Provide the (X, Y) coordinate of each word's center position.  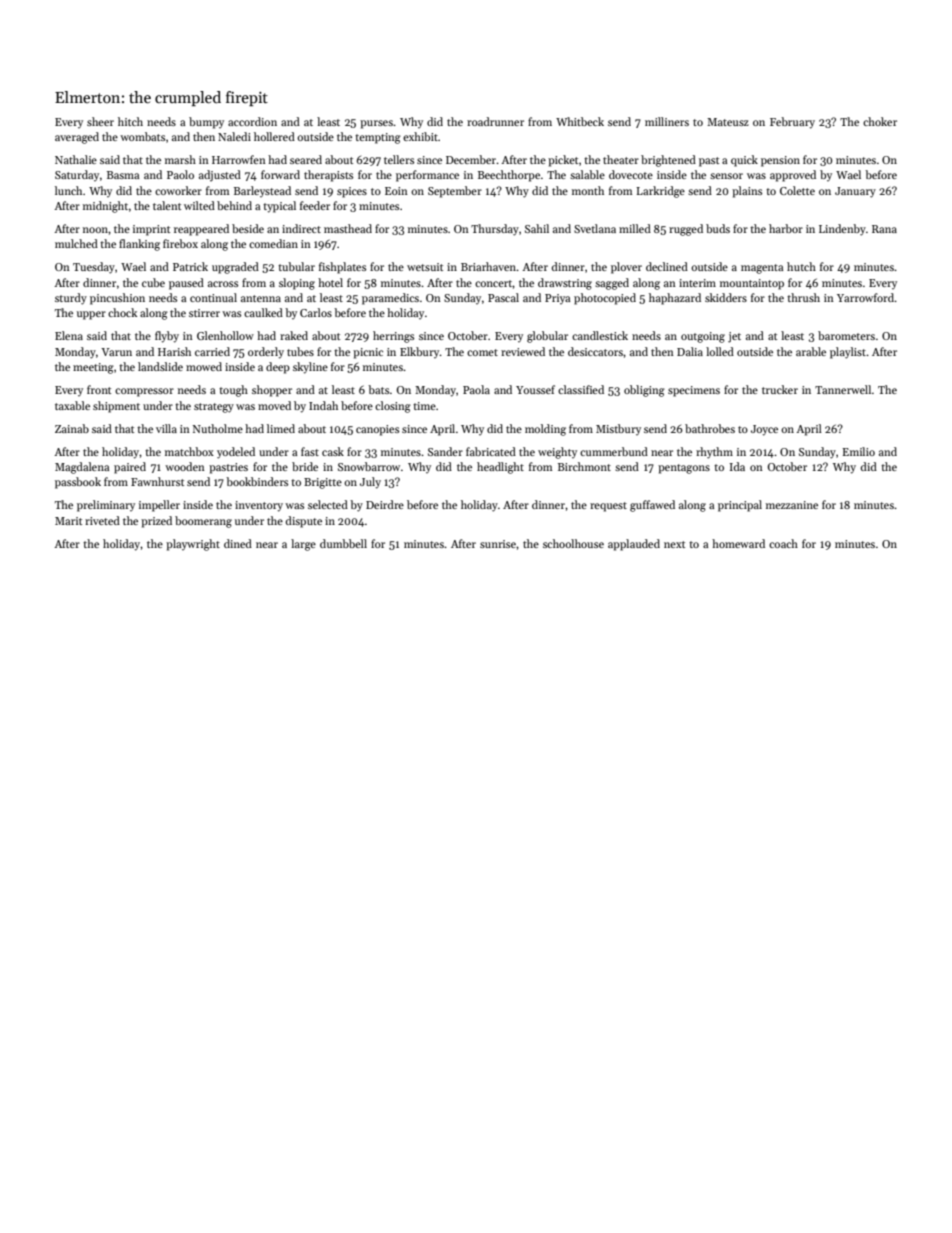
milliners (667, 121)
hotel (330, 282)
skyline (310, 368)
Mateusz (728, 122)
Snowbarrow (369, 466)
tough (233, 391)
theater (621, 159)
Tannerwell (843, 389)
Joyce (764, 430)
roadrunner (495, 121)
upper (91, 315)
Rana (884, 229)
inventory (259, 506)
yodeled (236, 453)
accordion (252, 121)
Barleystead (262, 191)
